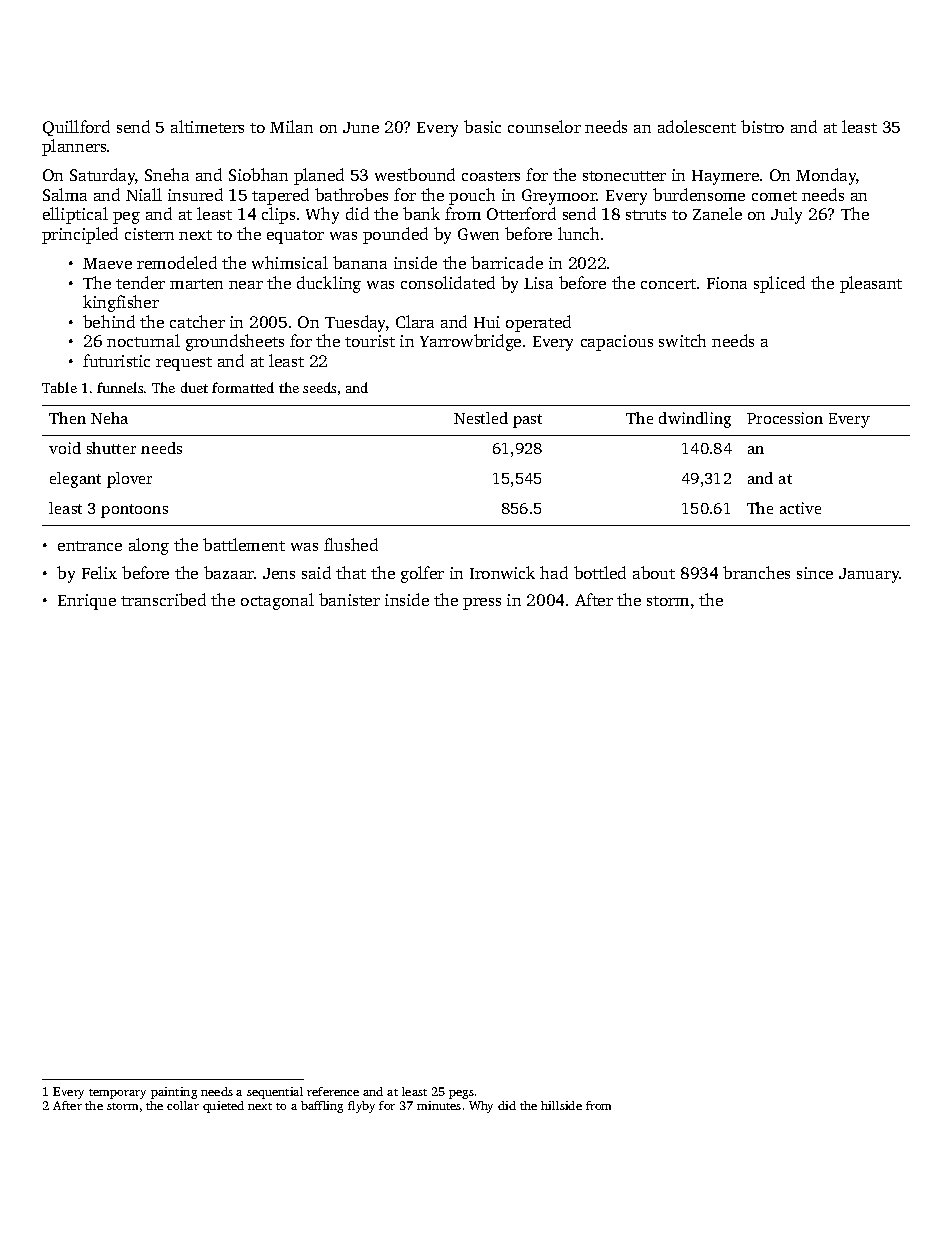 This image has width=952, height=1233. What do you see at coordinates (99, 572) in the image?
I see `Felix` at bounding box center [99, 572].
